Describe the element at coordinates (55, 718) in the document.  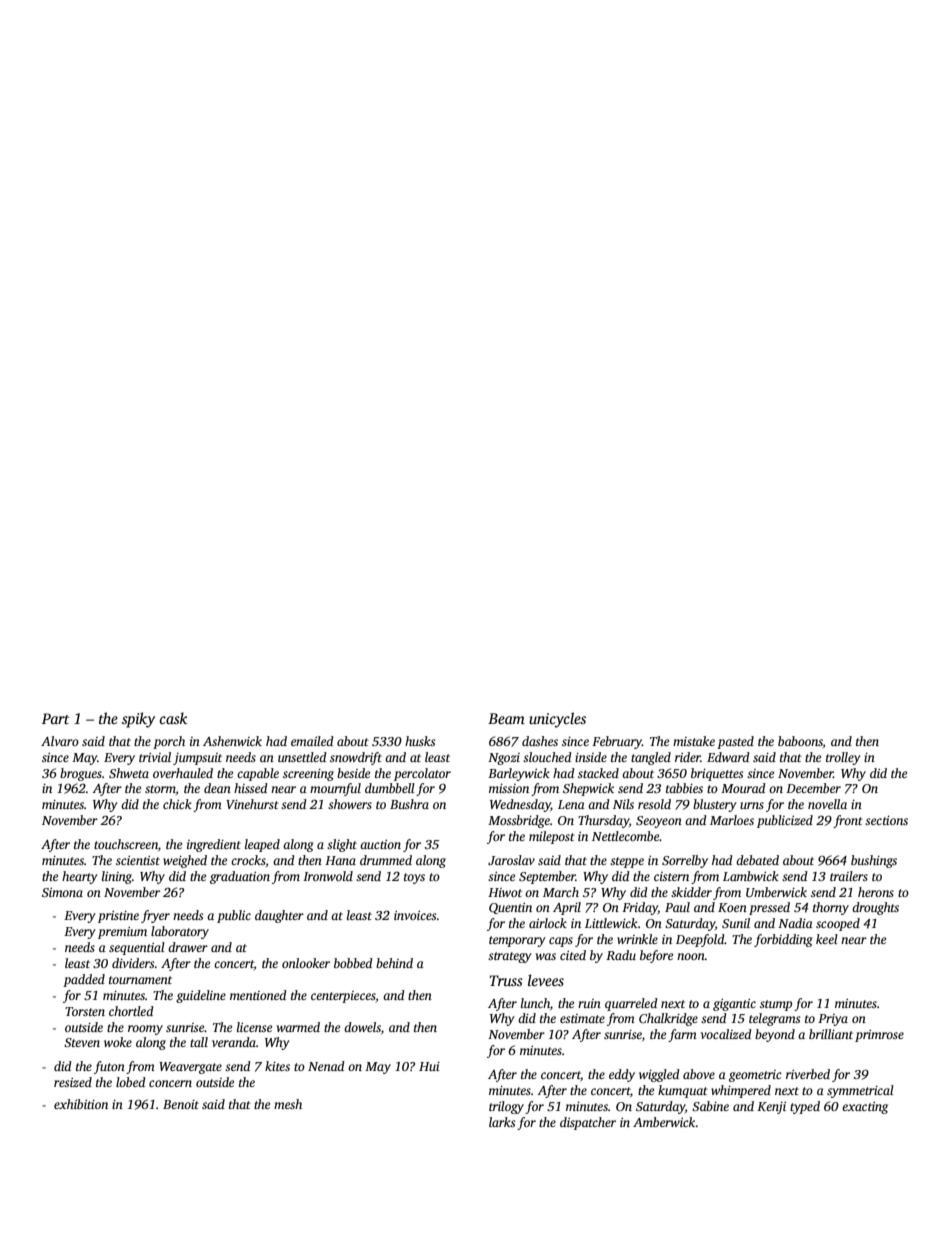
I see `Part` at that location.
